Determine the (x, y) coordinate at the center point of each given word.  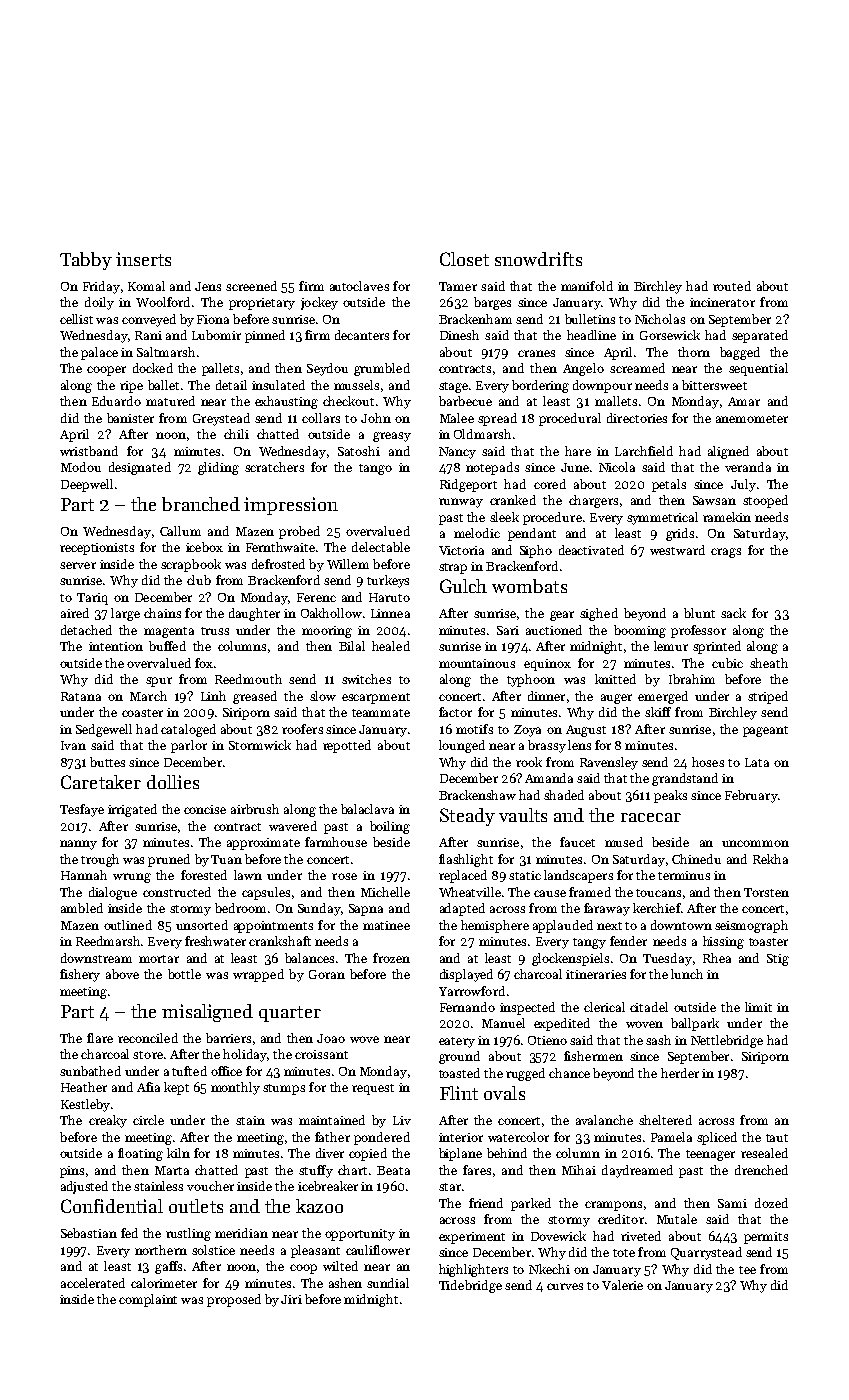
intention (116, 646)
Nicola (617, 467)
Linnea (390, 613)
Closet (464, 259)
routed (732, 286)
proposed (234, 1300)
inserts (143, 259)
